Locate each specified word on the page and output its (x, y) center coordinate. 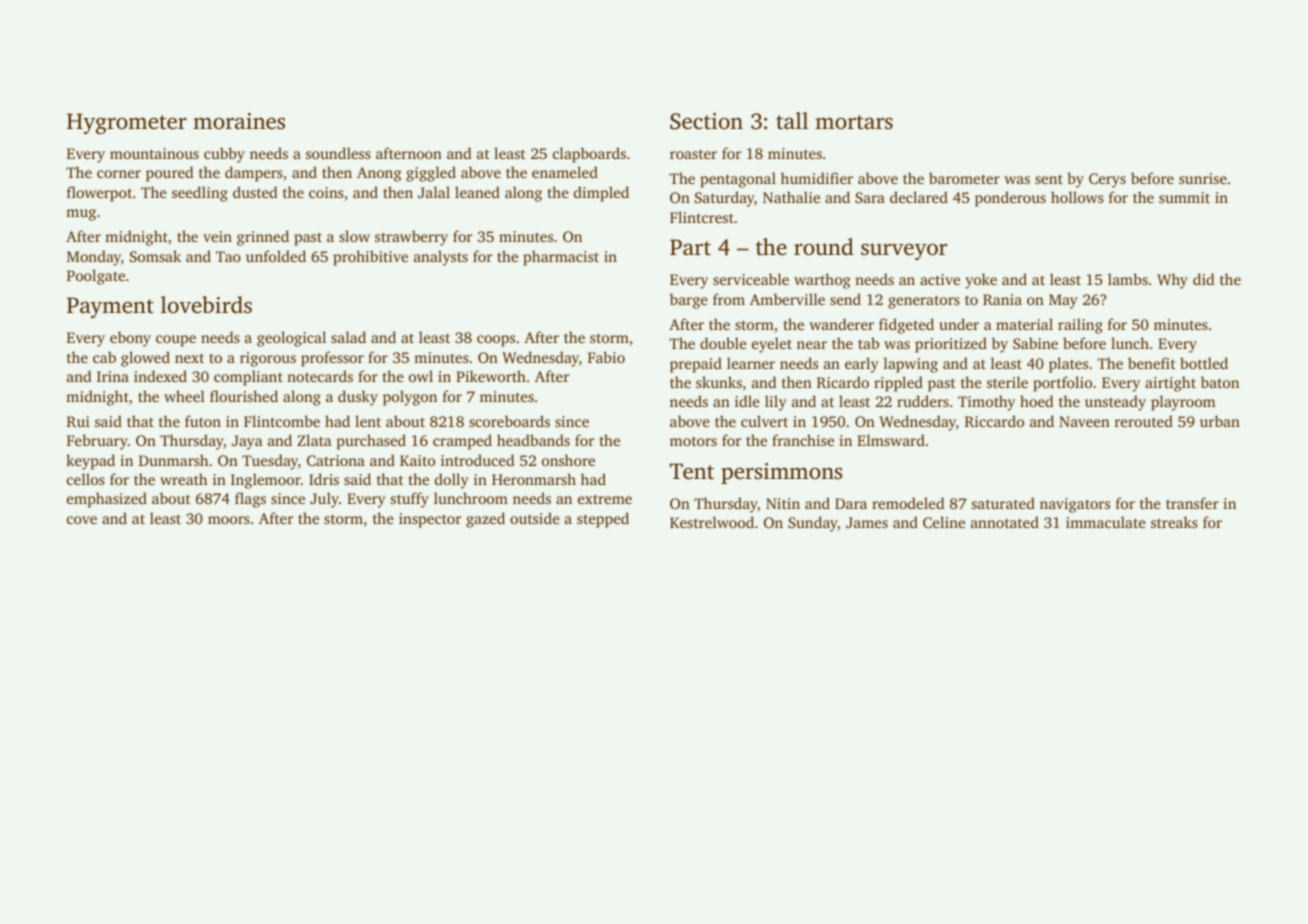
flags (250, 500)
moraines (239, 121)
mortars (854, 122)
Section (706, 121)
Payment (110, 307)
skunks (719, 382)
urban (1220, 421)
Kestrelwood (712, 522)
